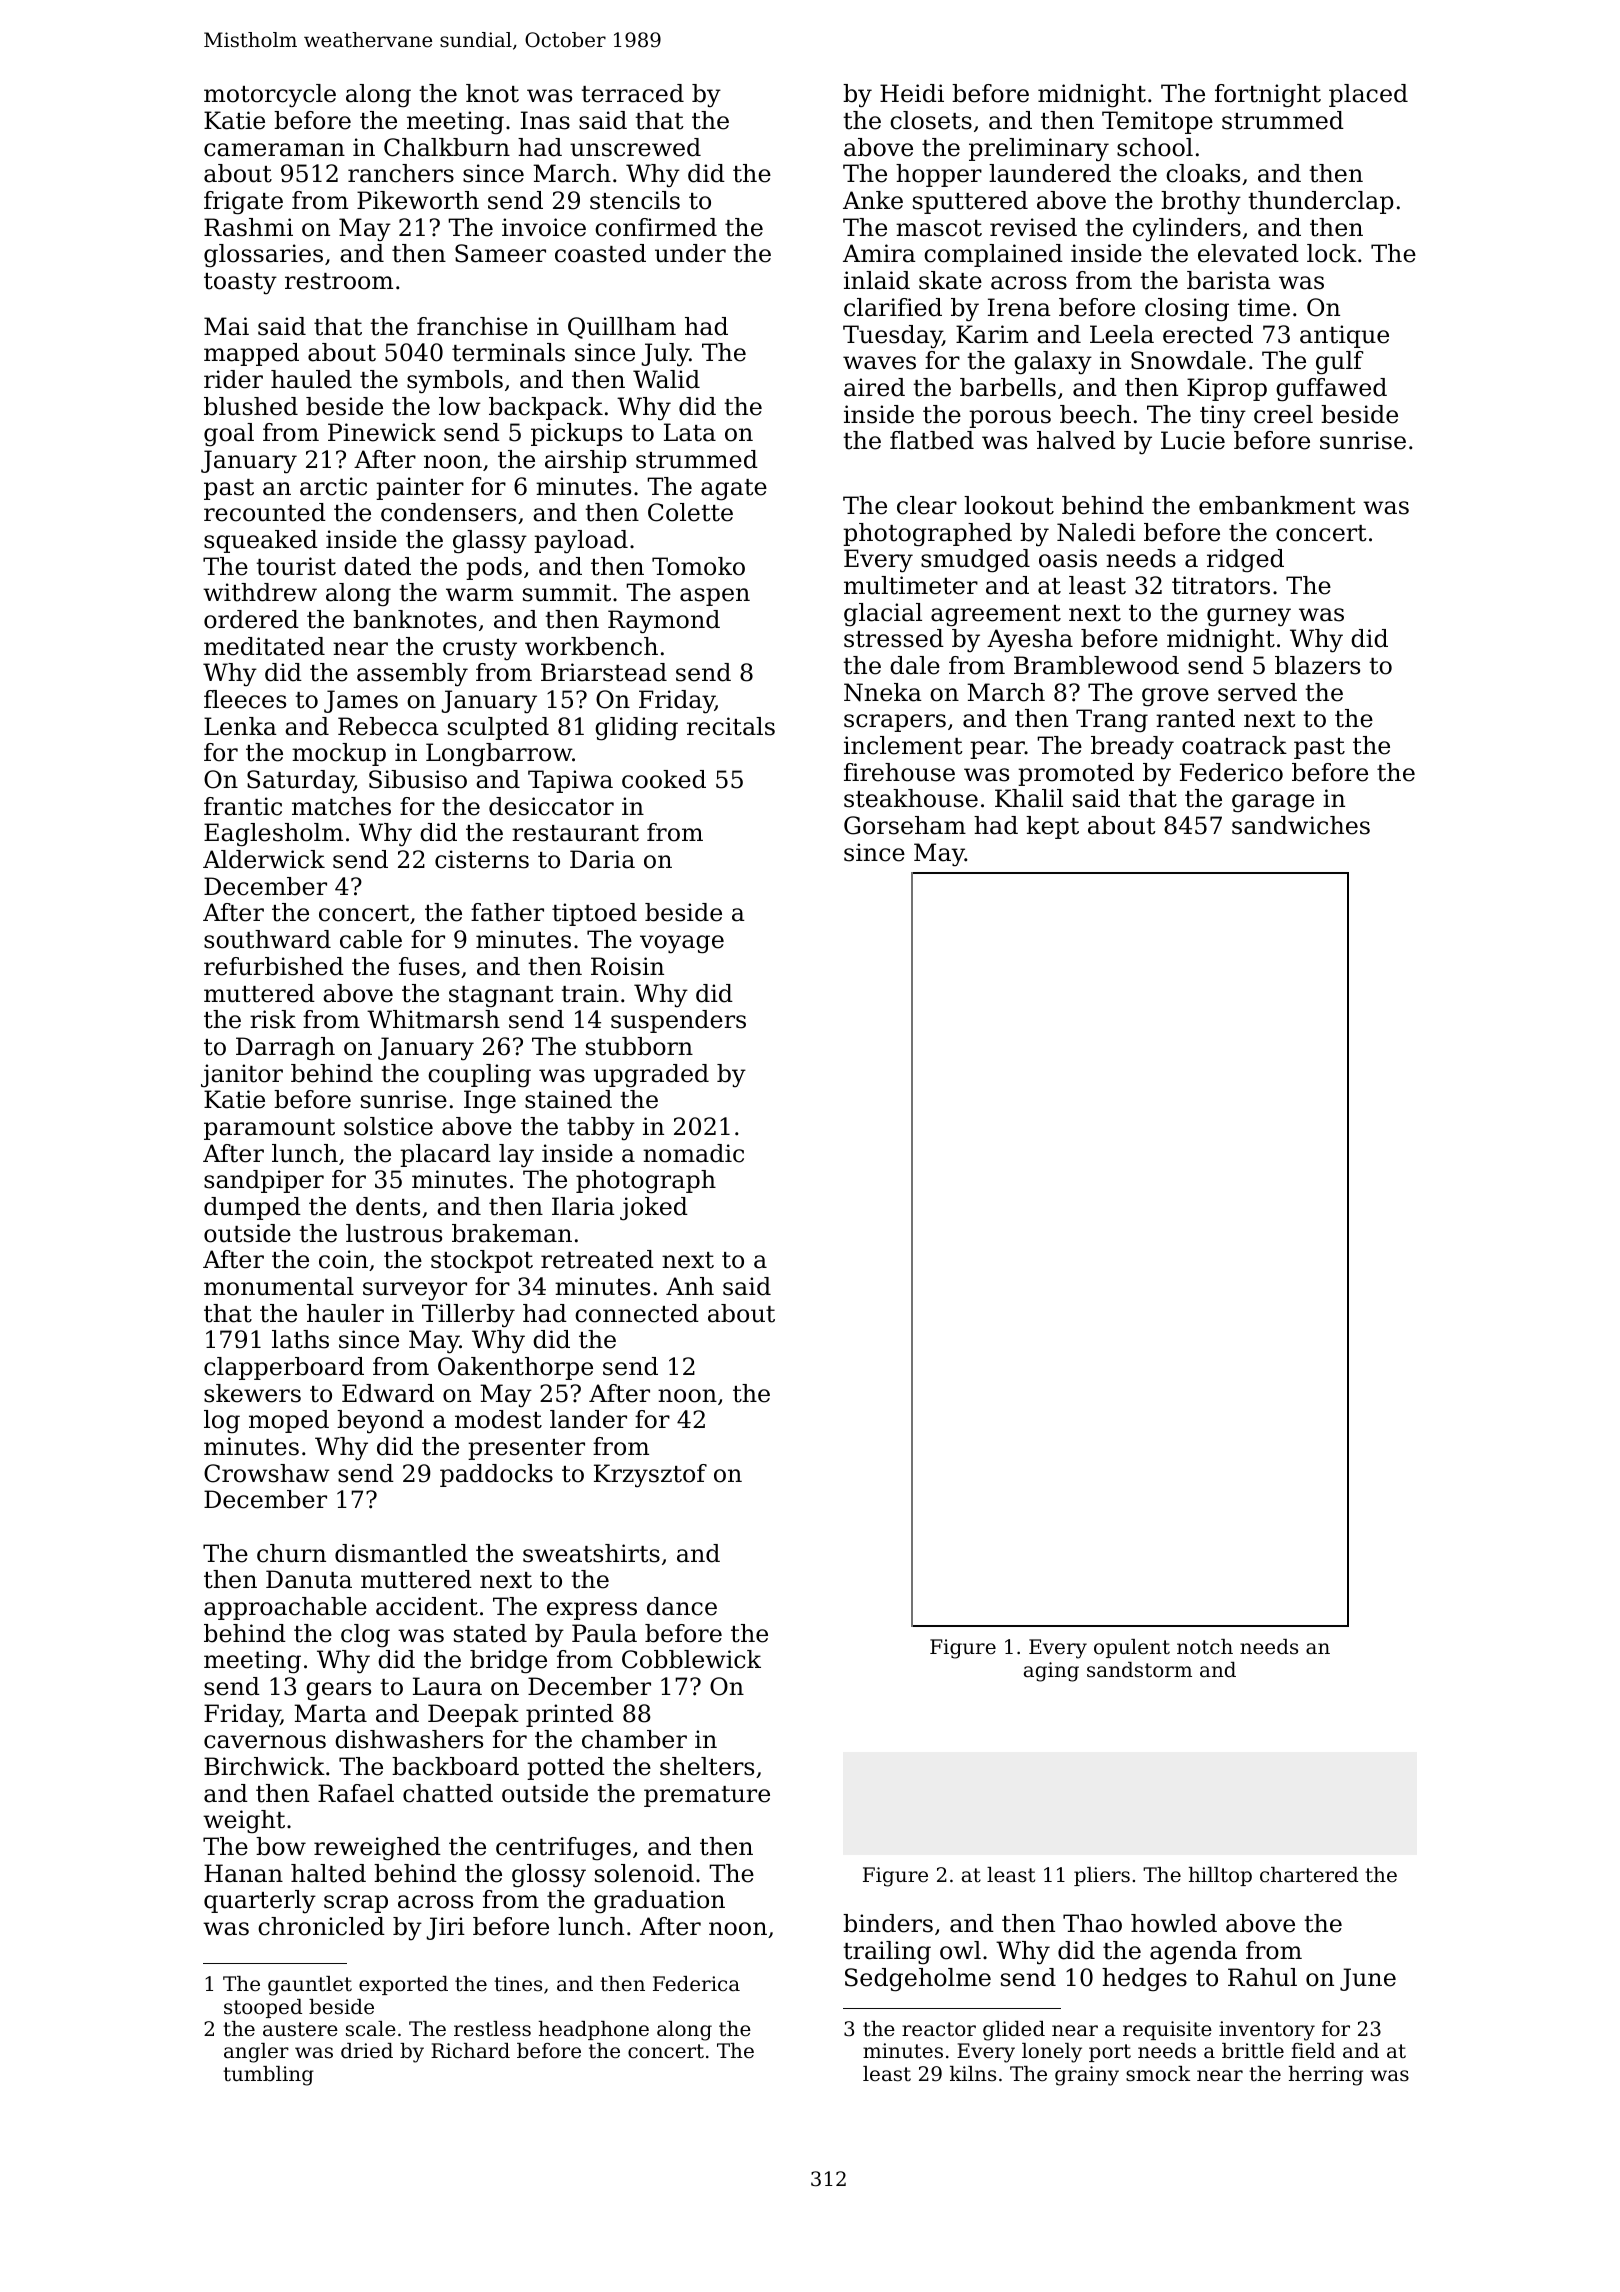  What do you see at coordinates (912, 93) in the document?
I see `Heidi` at bounding box center [912, 93].
